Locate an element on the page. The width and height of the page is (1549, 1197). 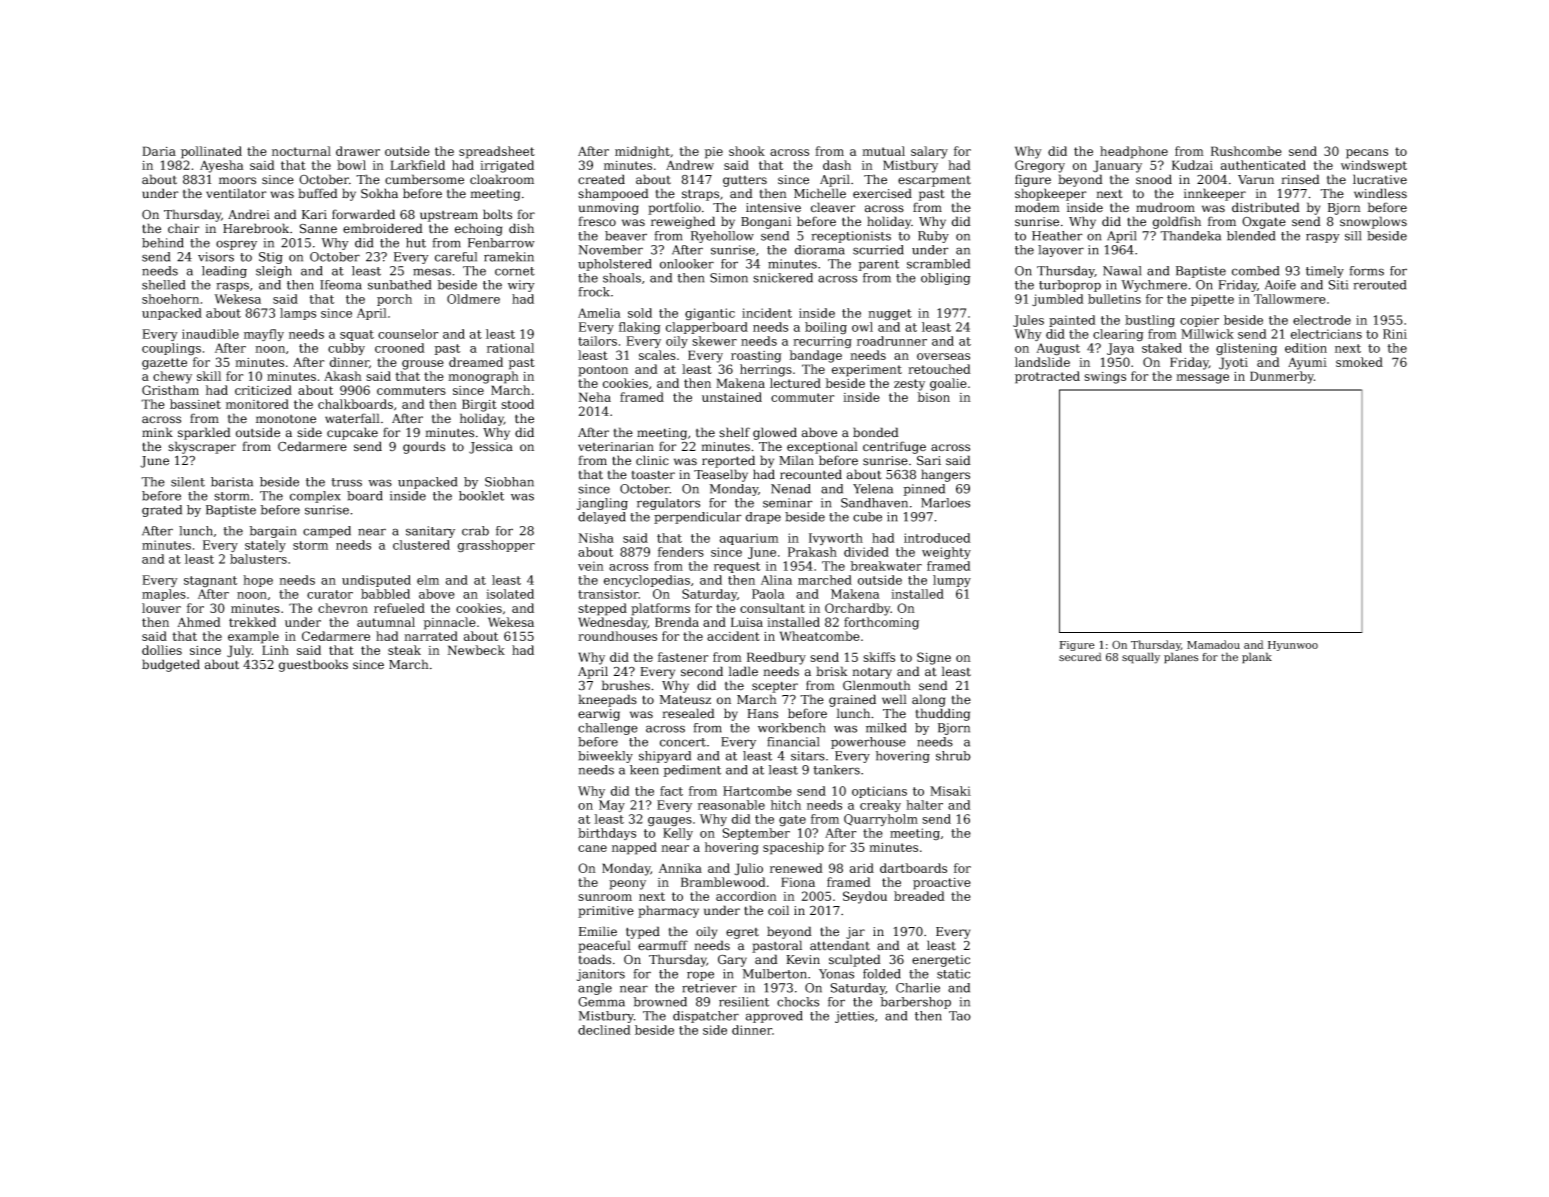
declined is located at coordinates (604, 1030).
